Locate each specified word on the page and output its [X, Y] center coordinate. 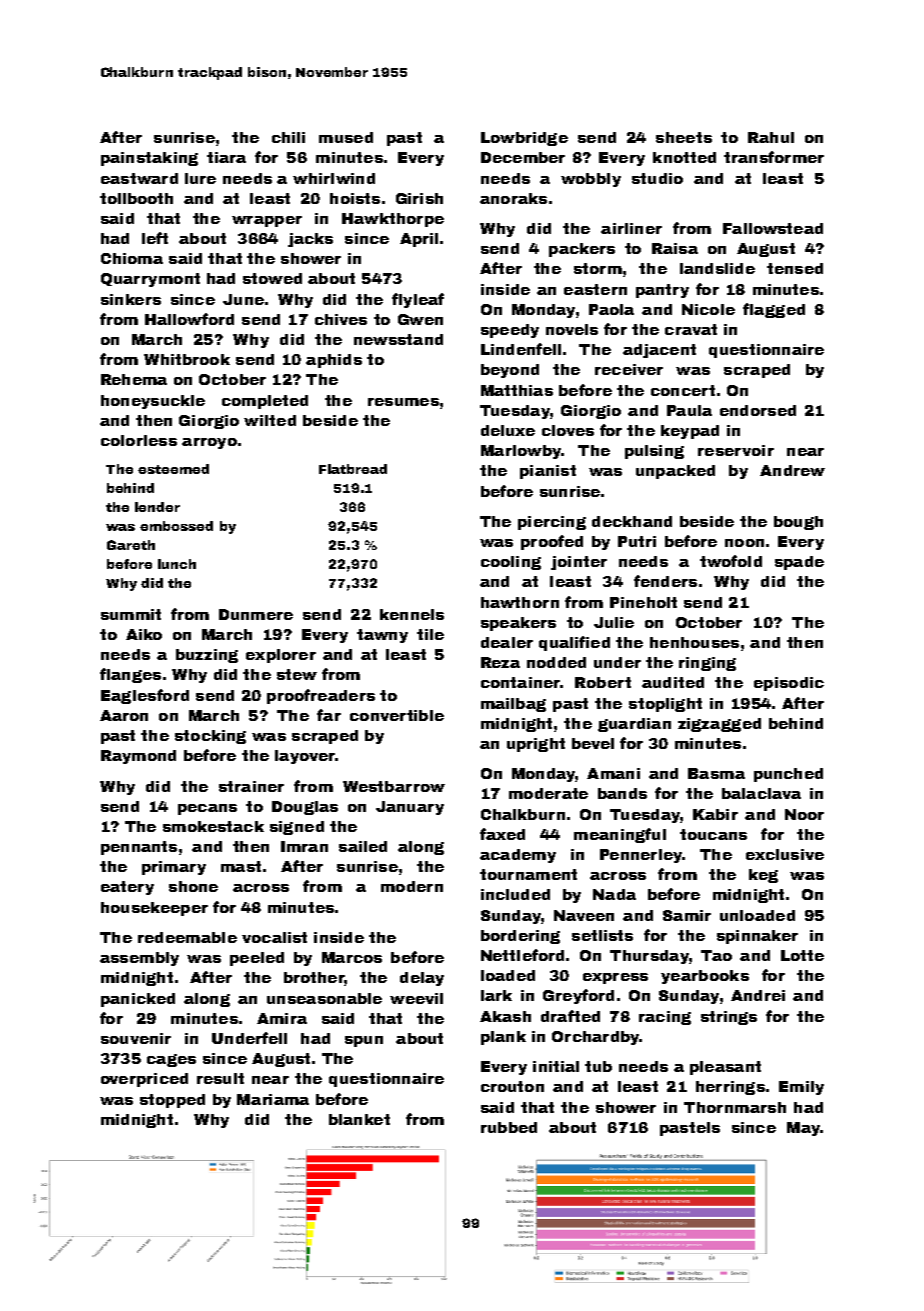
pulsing [654, 452]
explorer [281, 656]
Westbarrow [394, 786]
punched [788, 775]
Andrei [758, 995]
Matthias [517, 390]
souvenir [136, 1038]
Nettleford [522, 955]
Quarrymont [150, 280]
